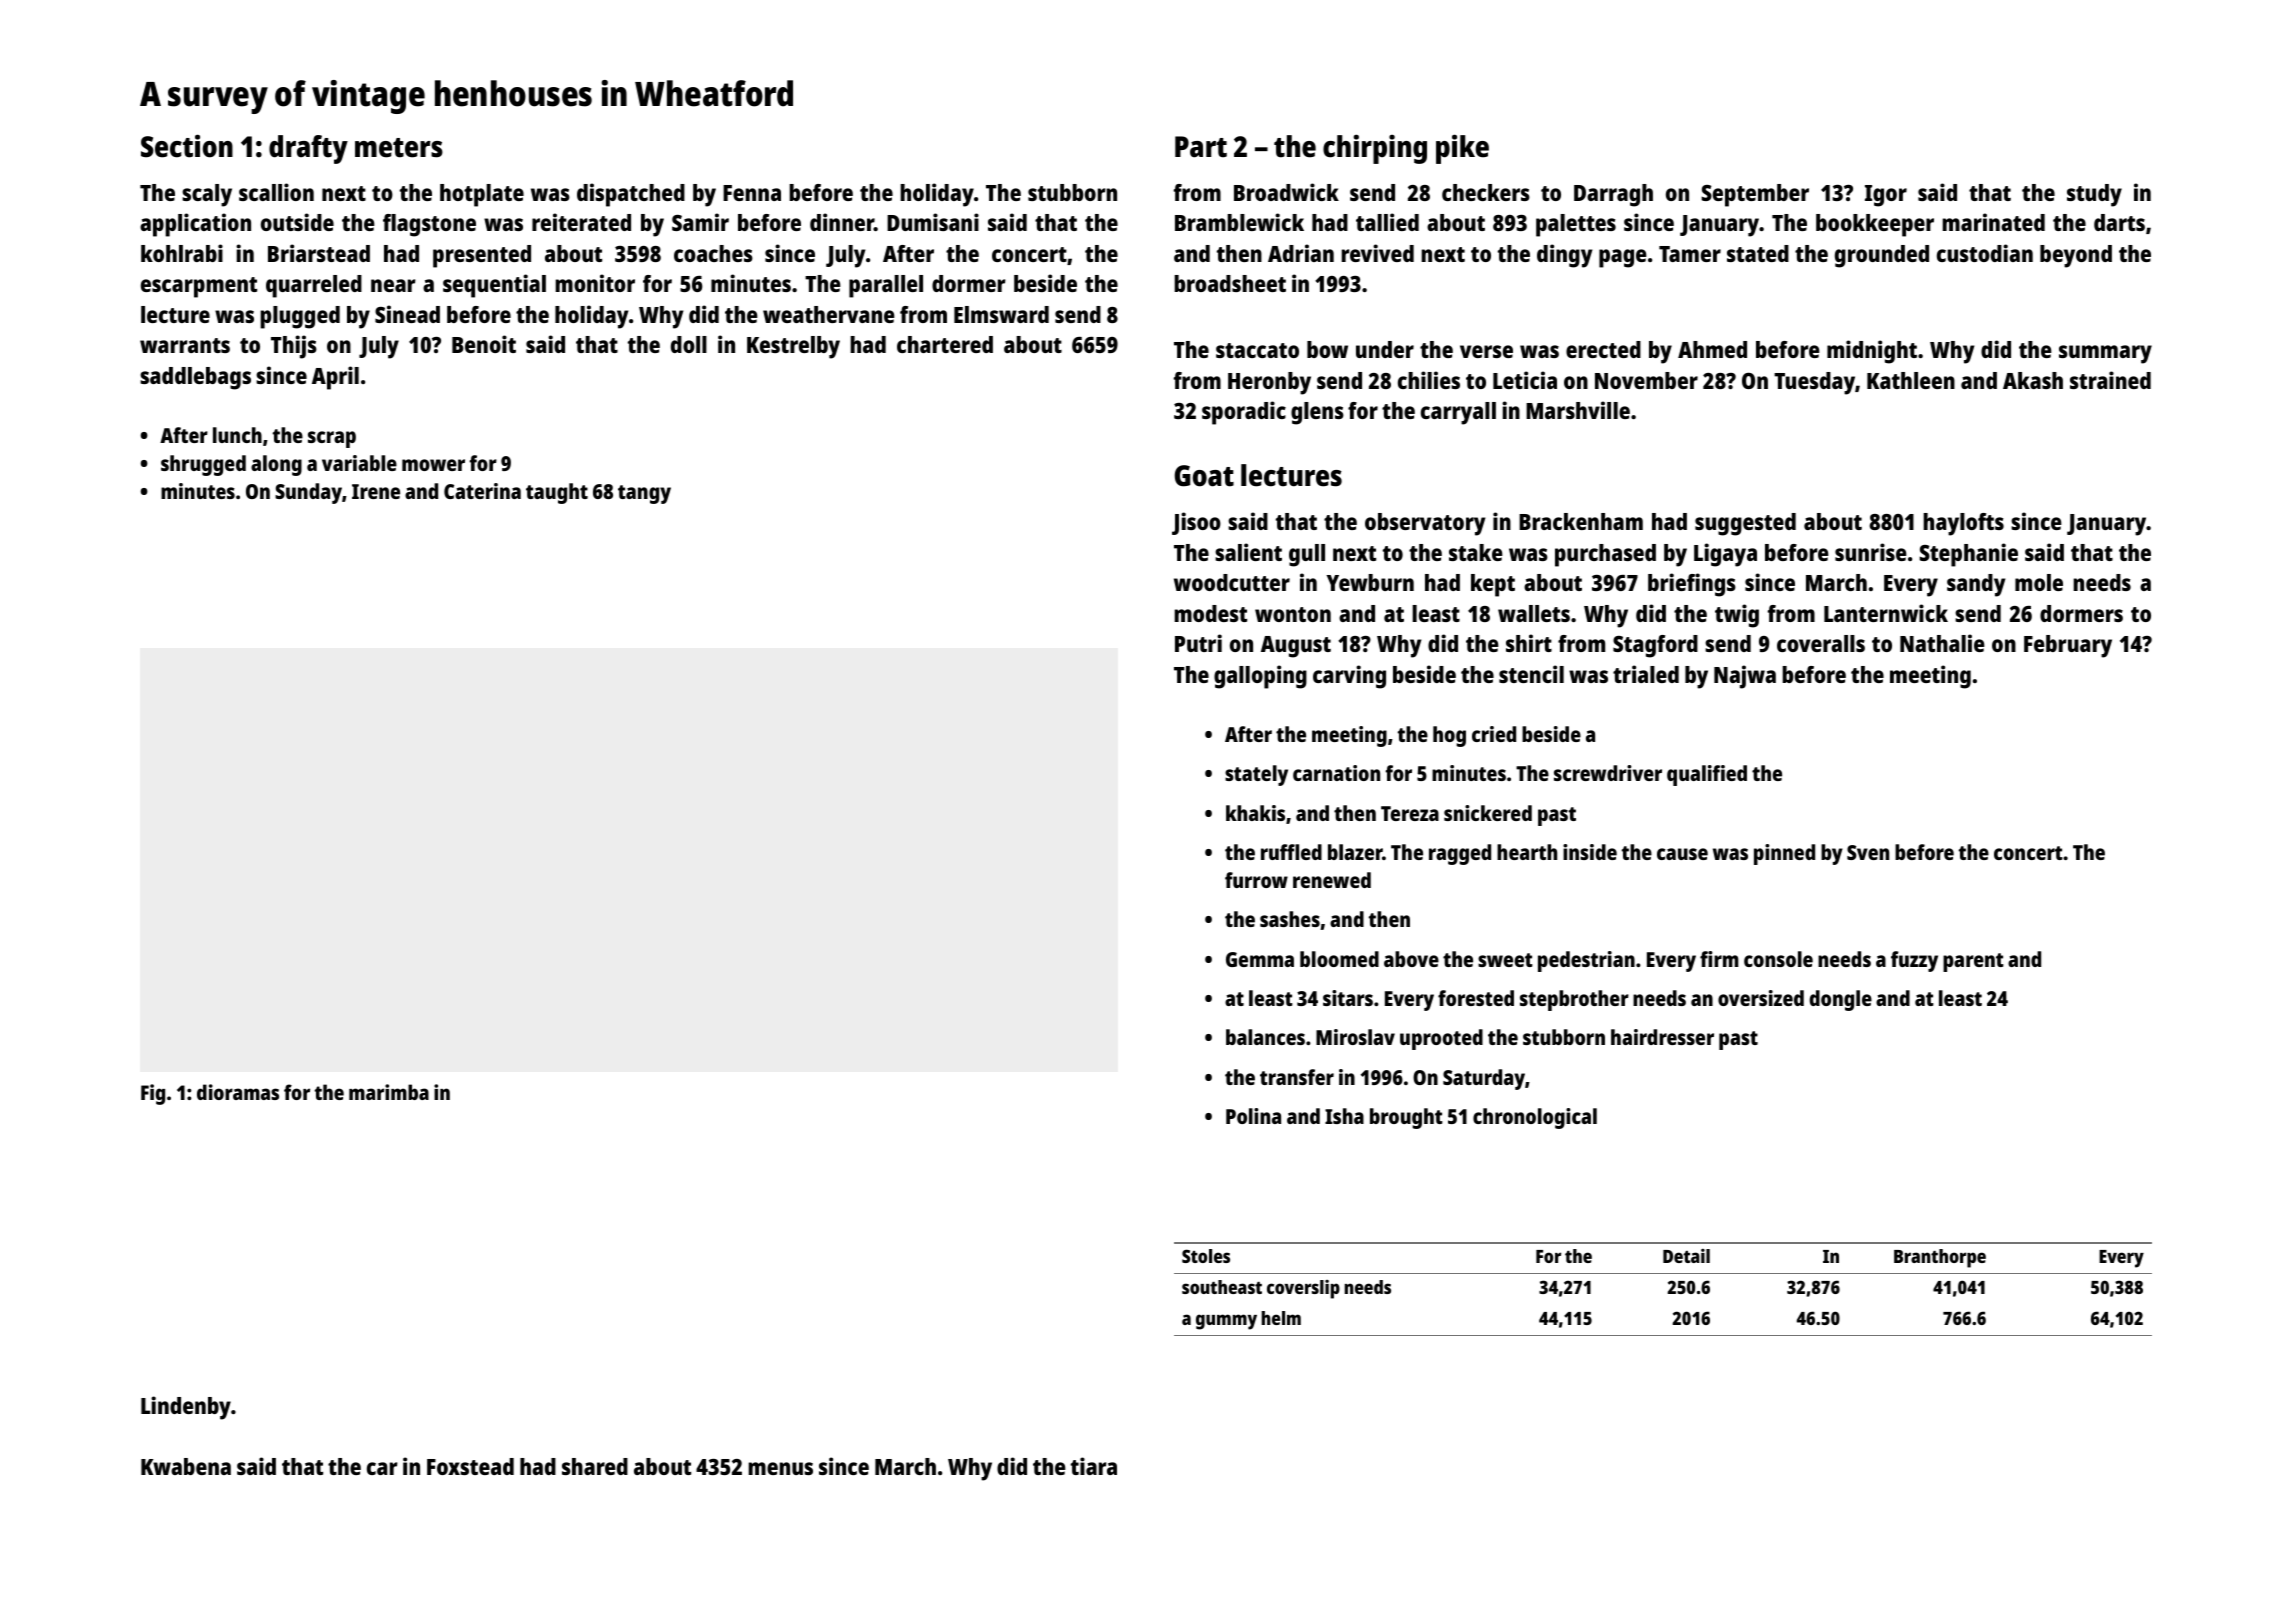 The image size is (2292, 1620). Describe the element at coordinates (308, 493) in the screenshot. I see `Sunday` at that location.
